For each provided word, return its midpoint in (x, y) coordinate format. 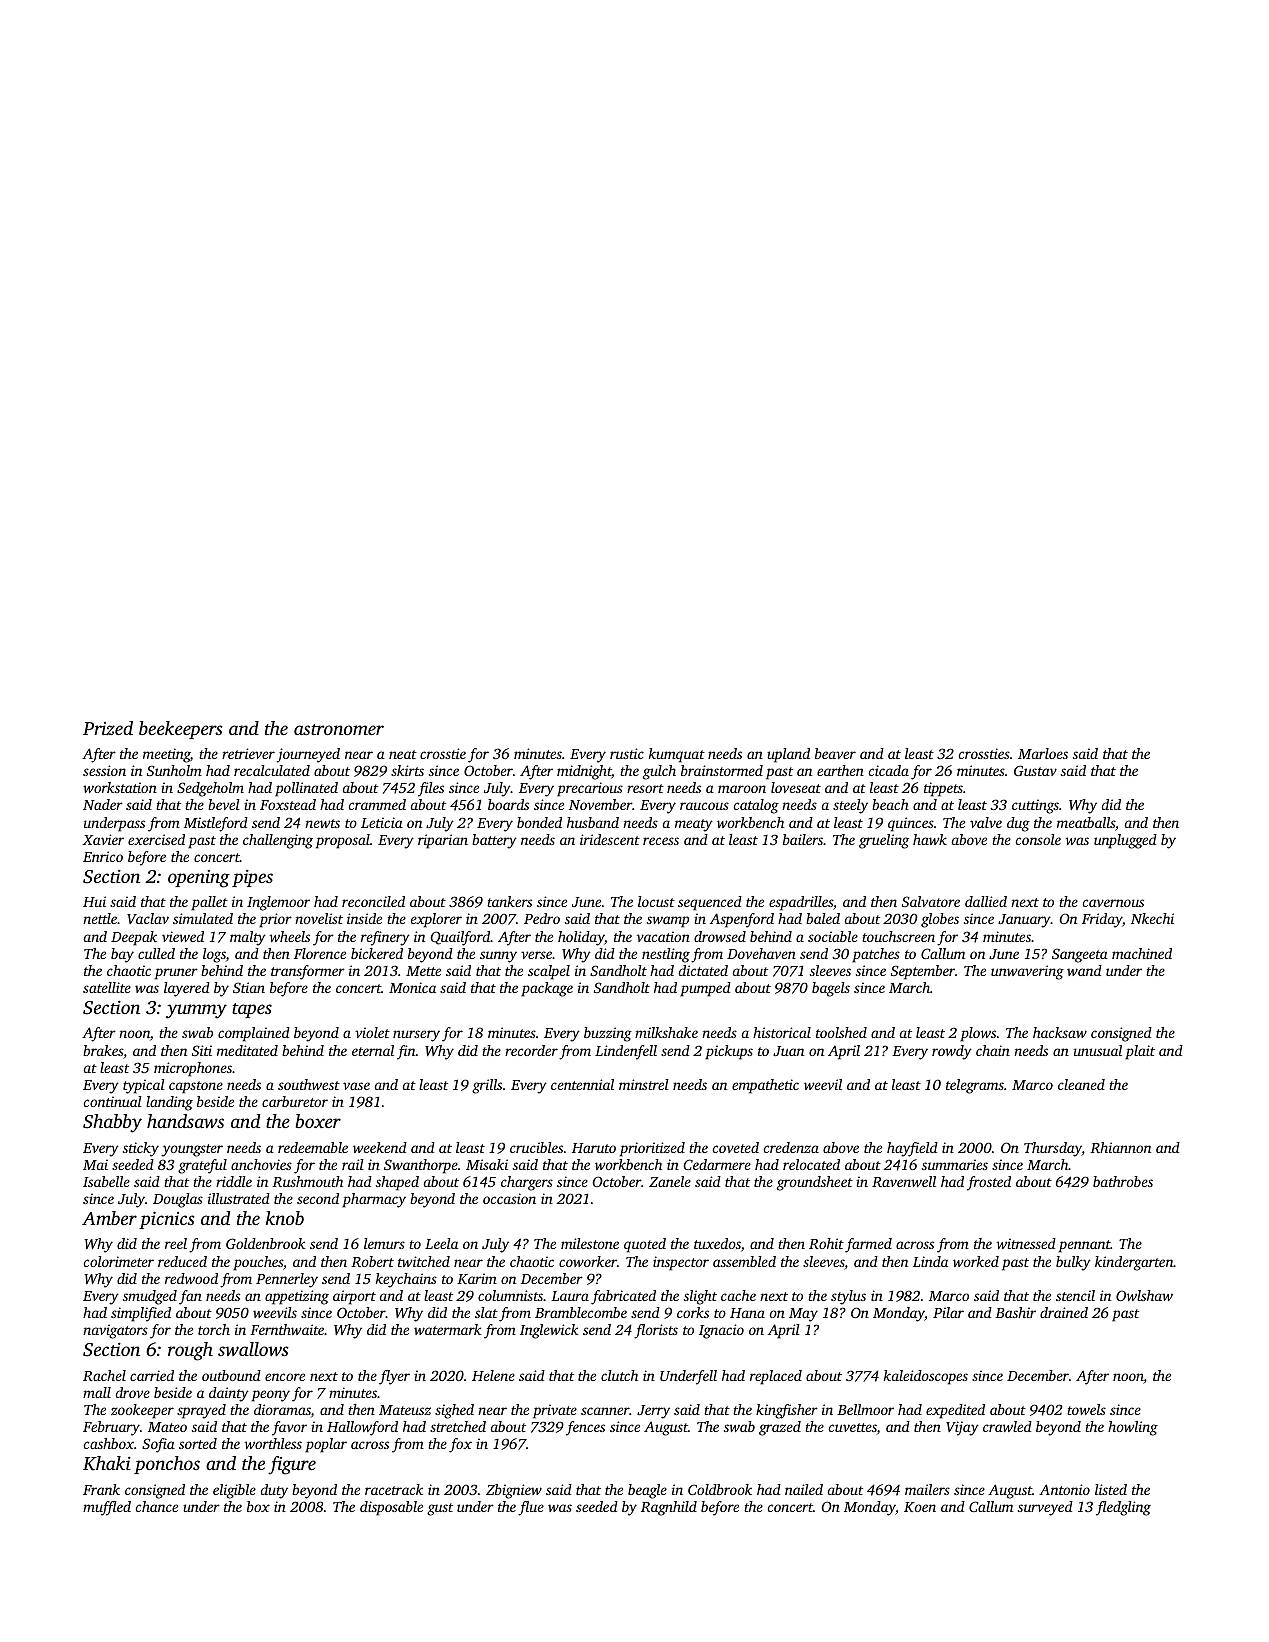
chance (157, 1506)
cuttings (1035, 806)
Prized (108, 728)
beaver (835, 753)
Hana (747, 1313)
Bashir (1015, 1312)
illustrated (239, 1198)
